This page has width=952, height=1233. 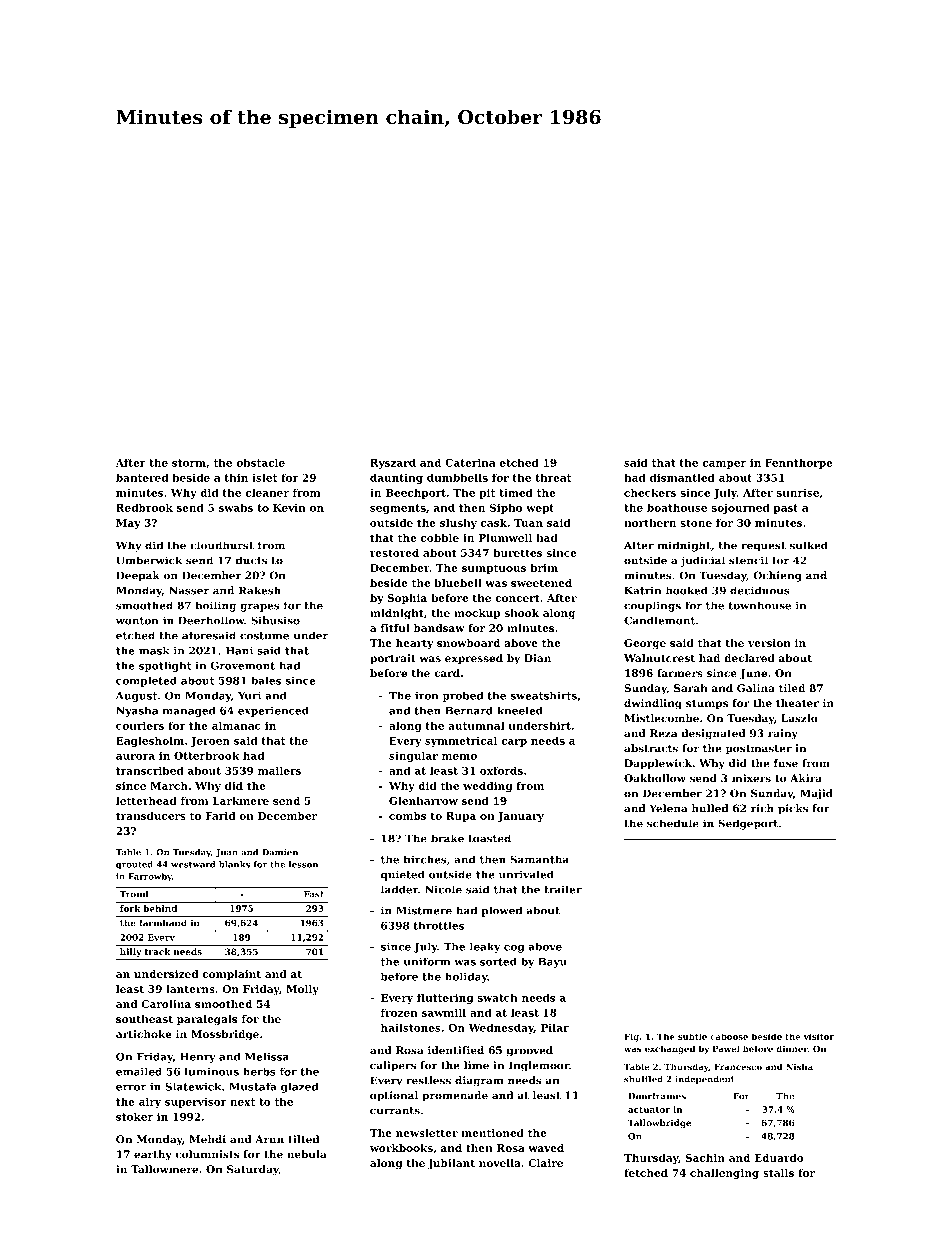 I want to click on Nasser, so click(x=189, y=590).
